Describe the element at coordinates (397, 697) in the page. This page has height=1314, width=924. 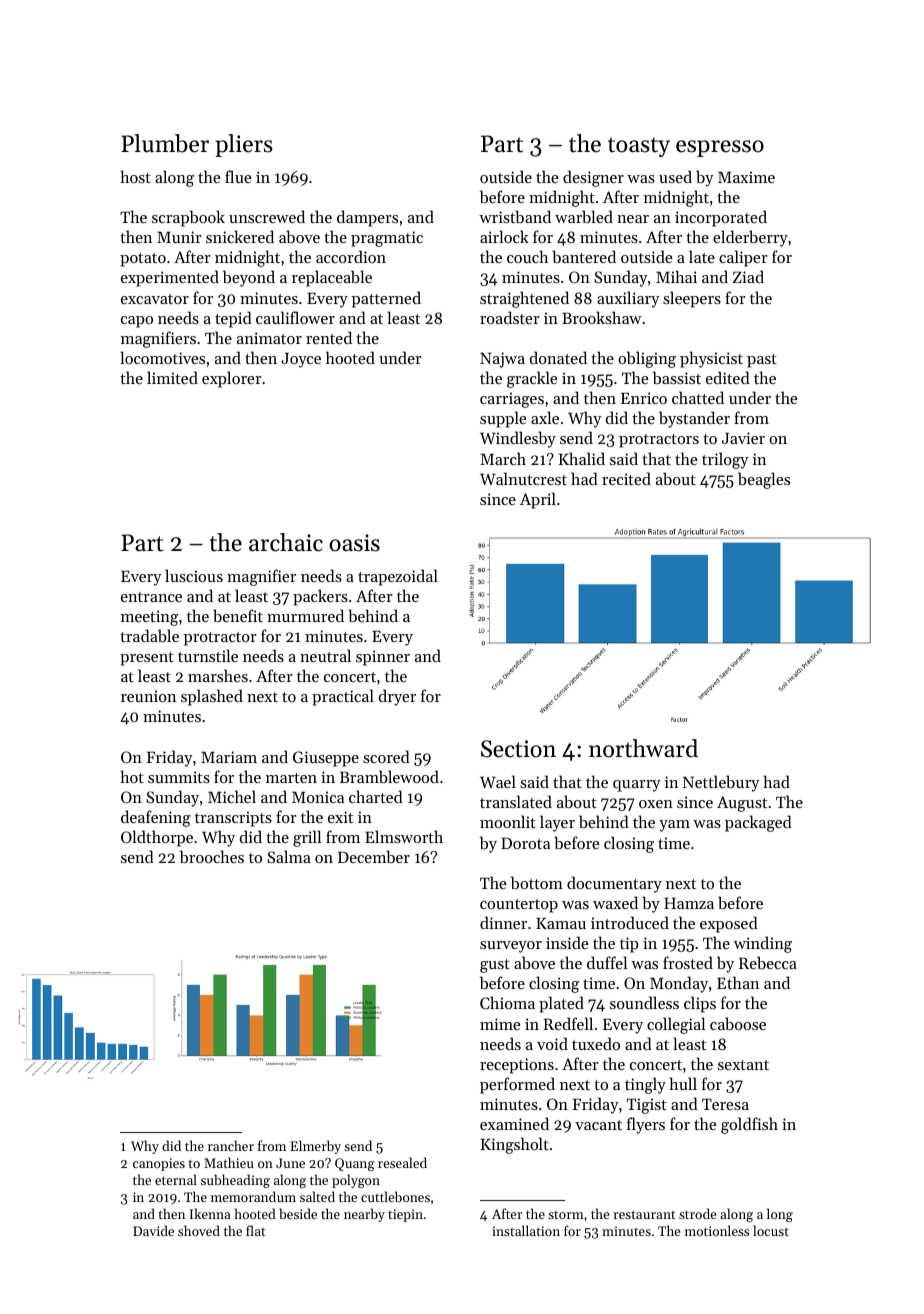
I see `dryer` at that location.
